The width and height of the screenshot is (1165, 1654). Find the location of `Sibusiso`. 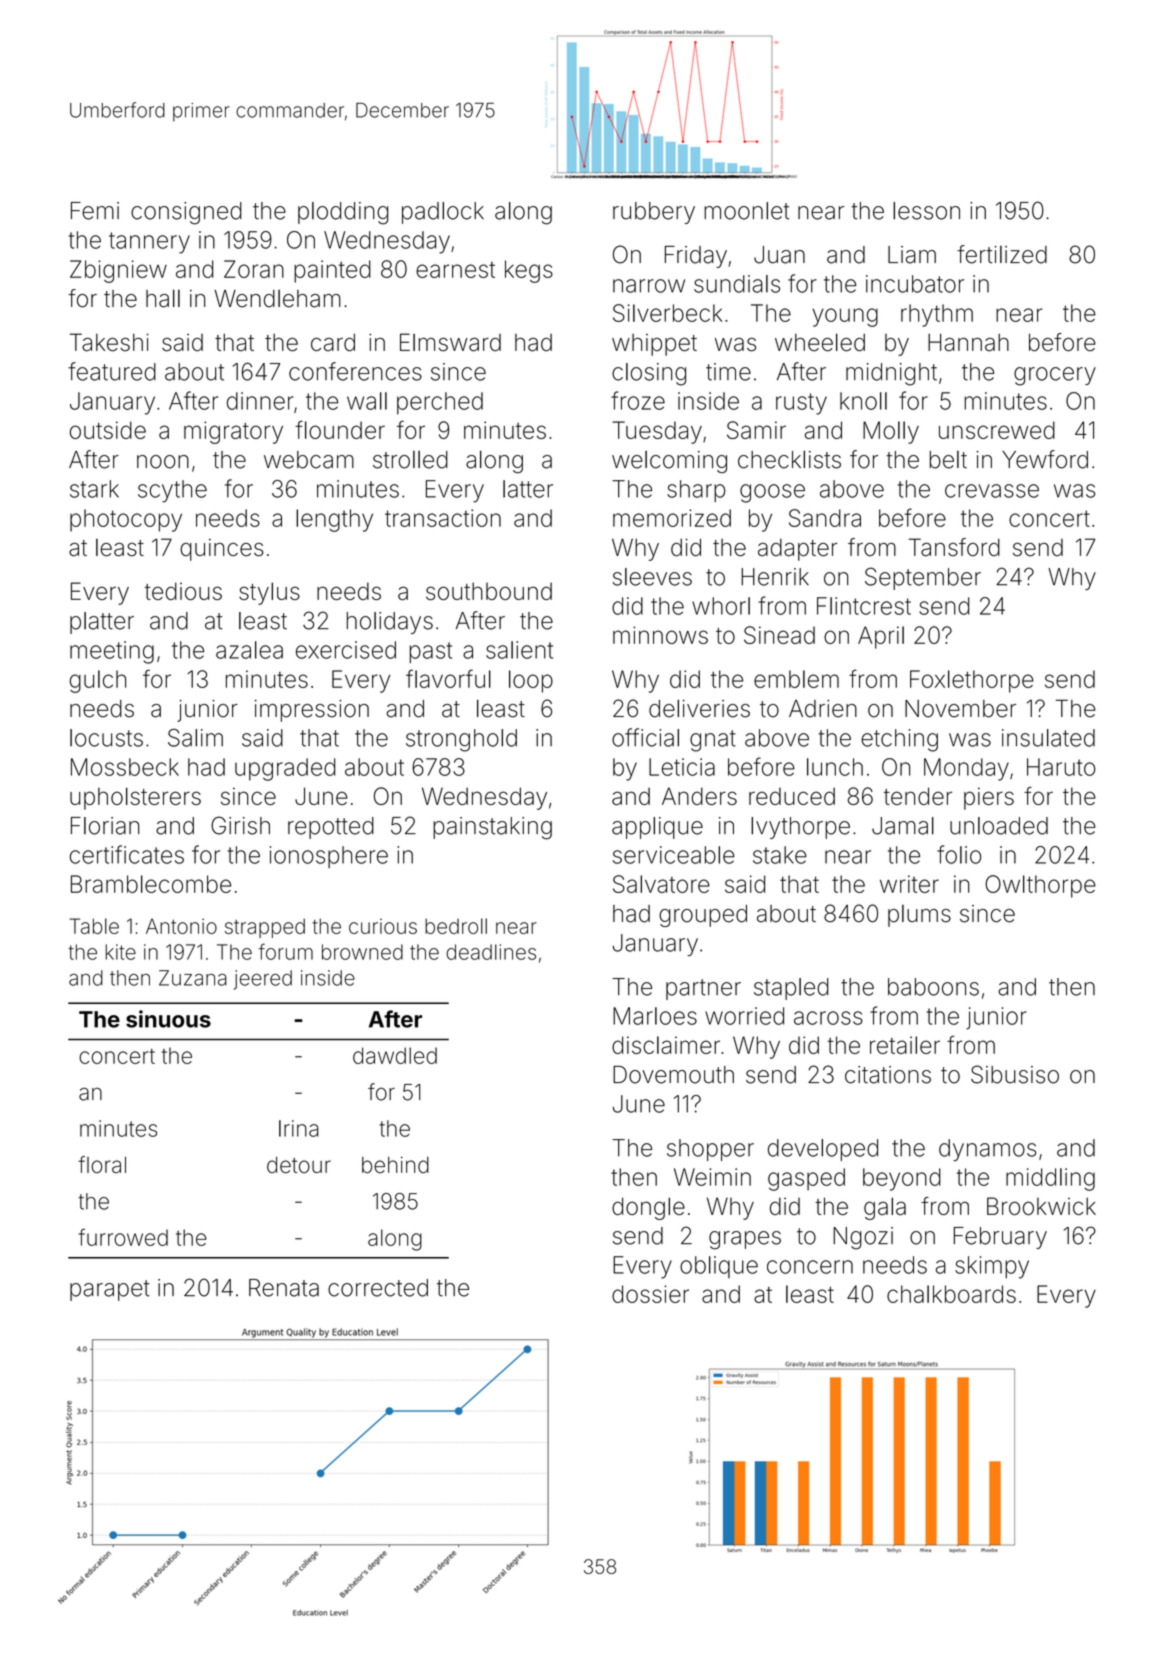

Sibusiso is located at coordinates (1015, 1074).
